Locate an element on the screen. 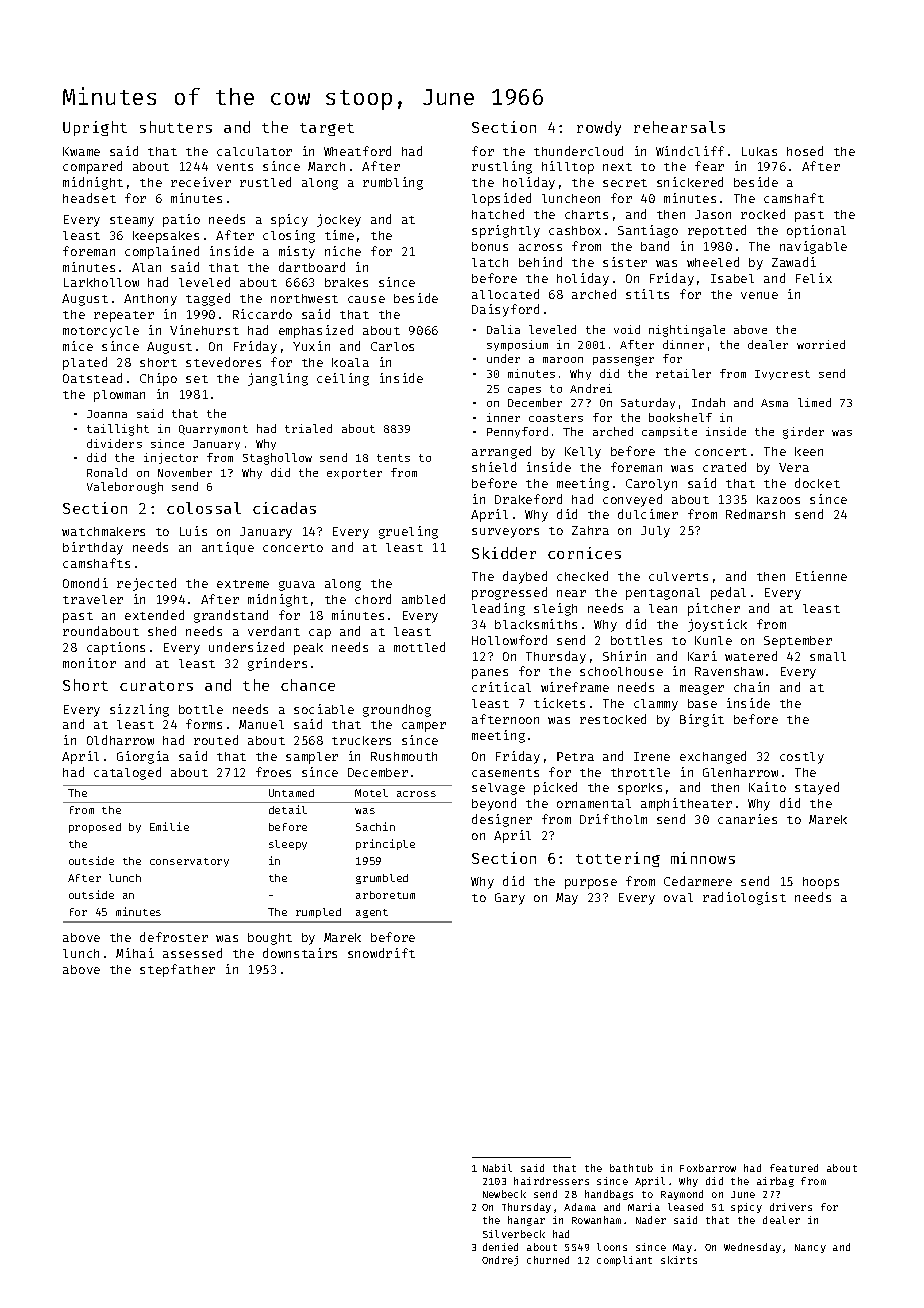 This screenshot has width=924, height=1308. hosed is located at coordinates (805, 151).
